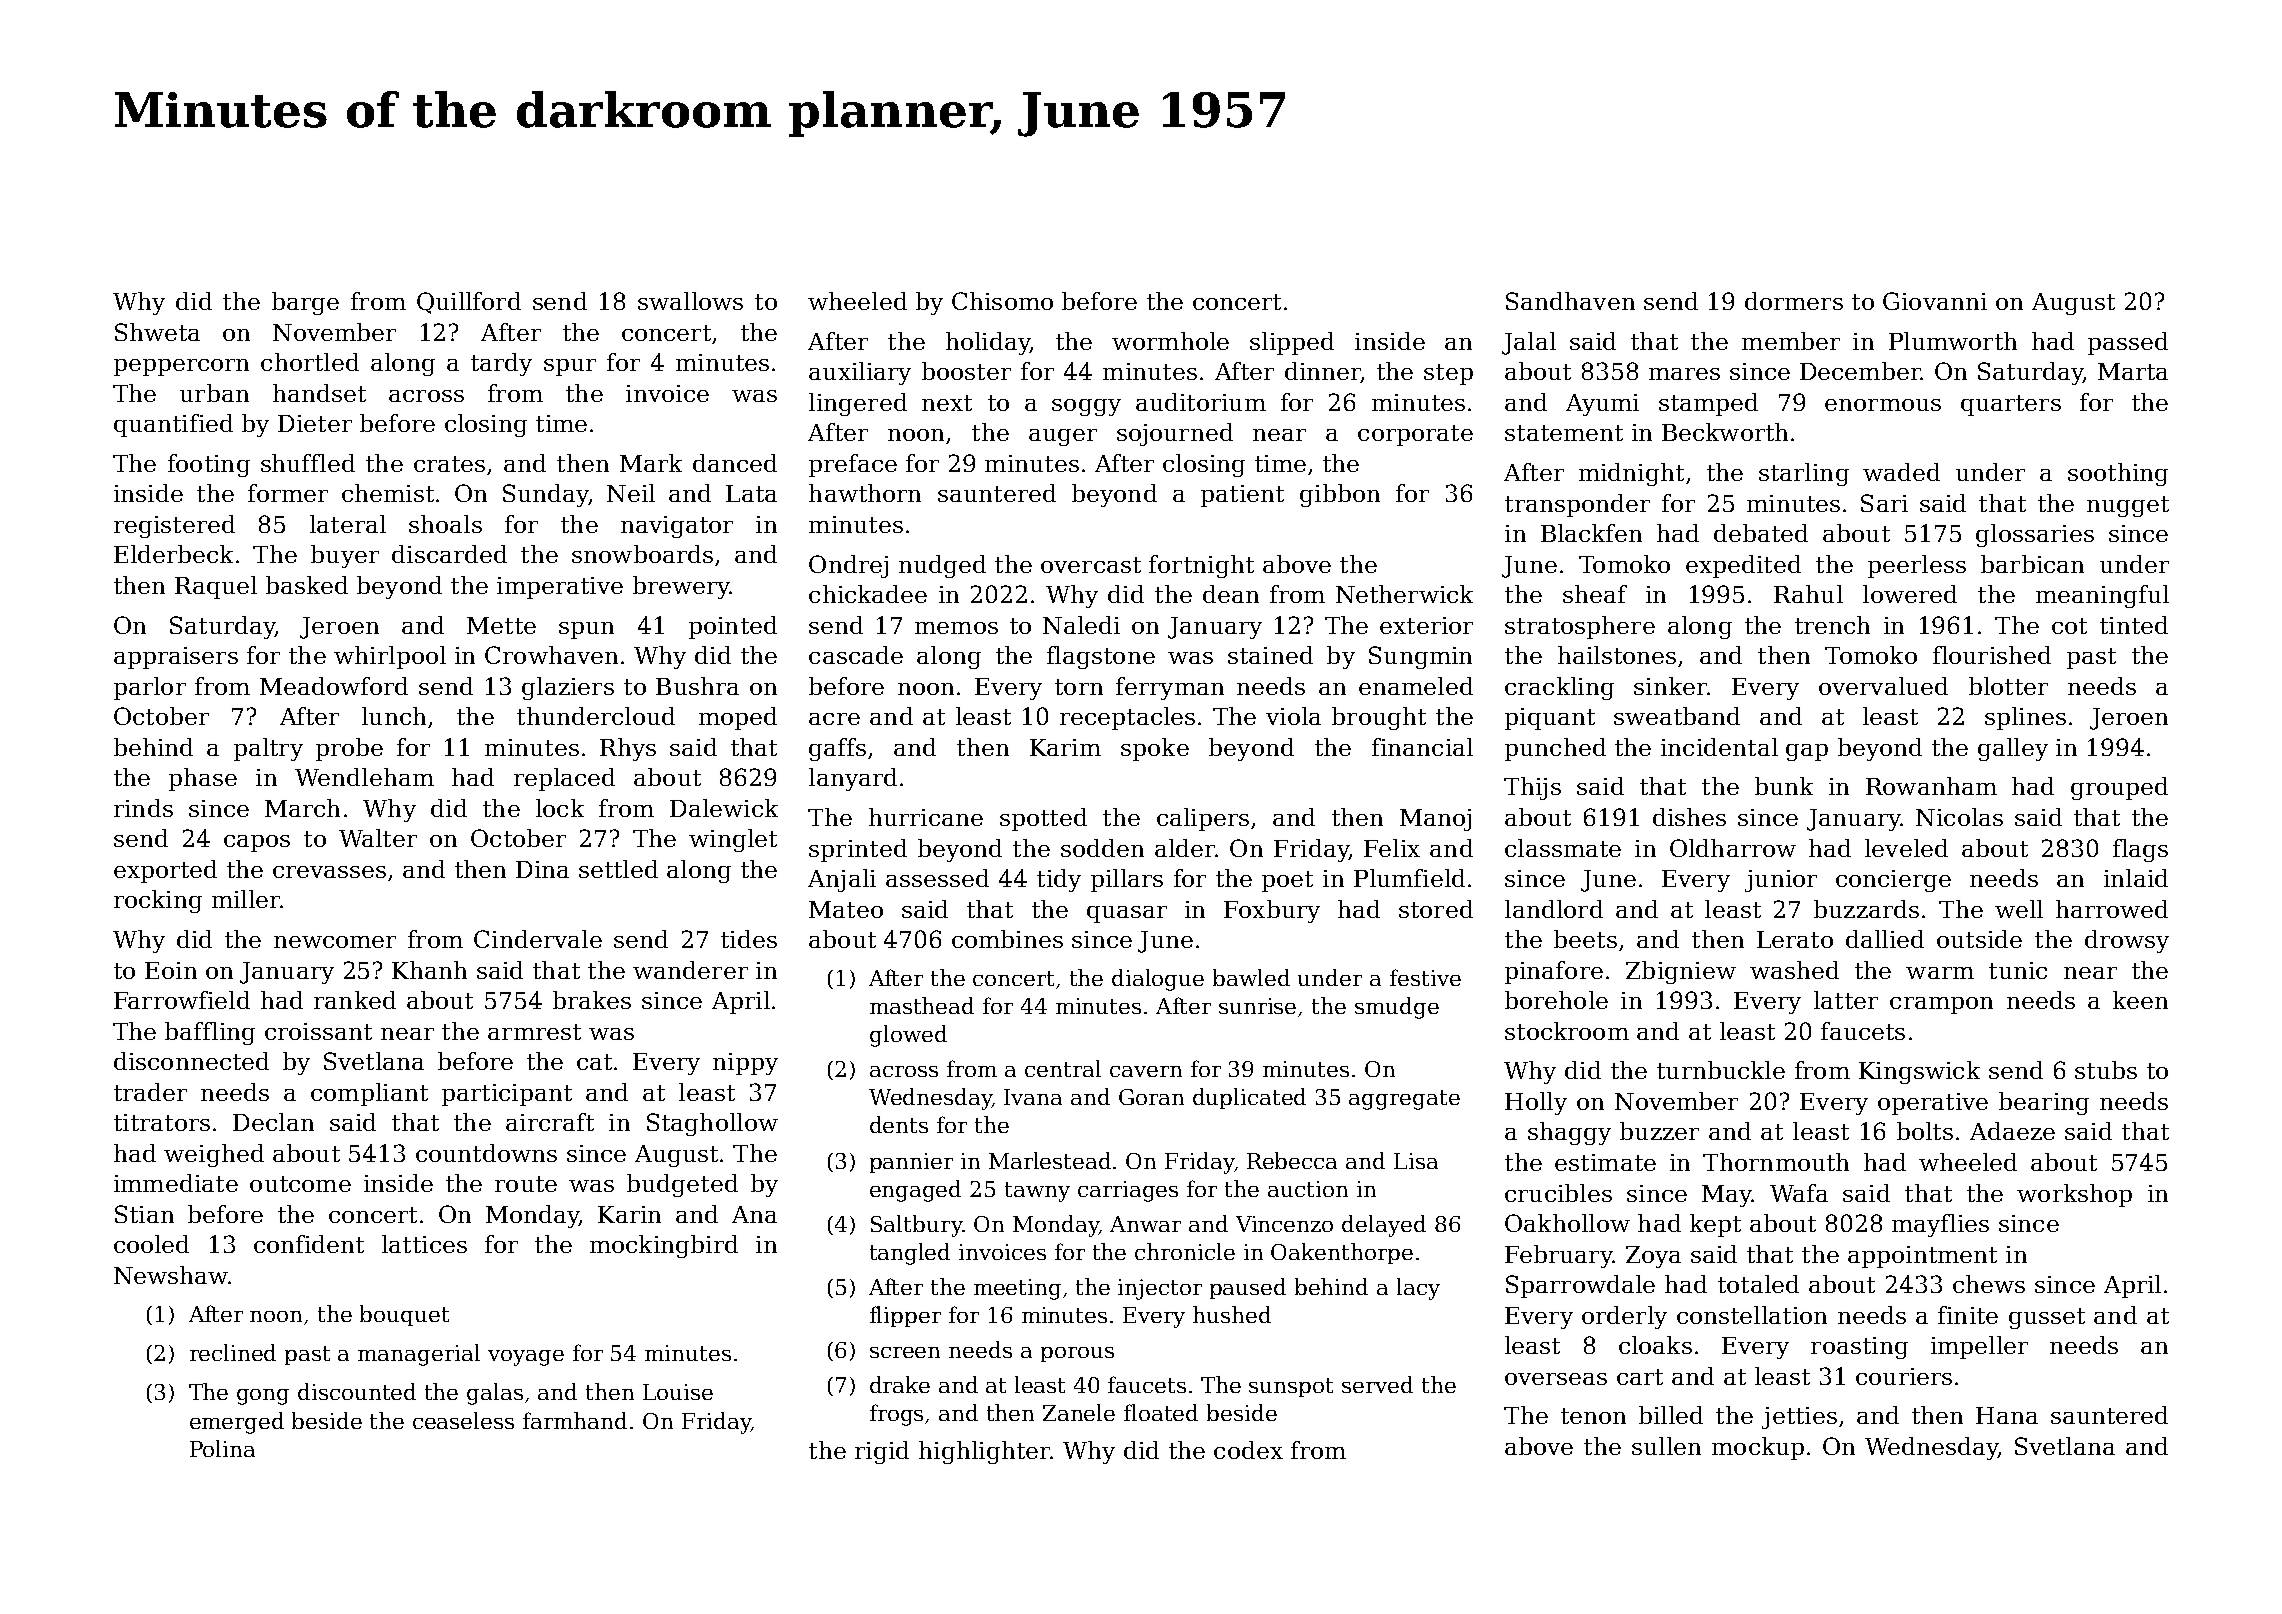  I want to click on galas, so click(495, 1394).
